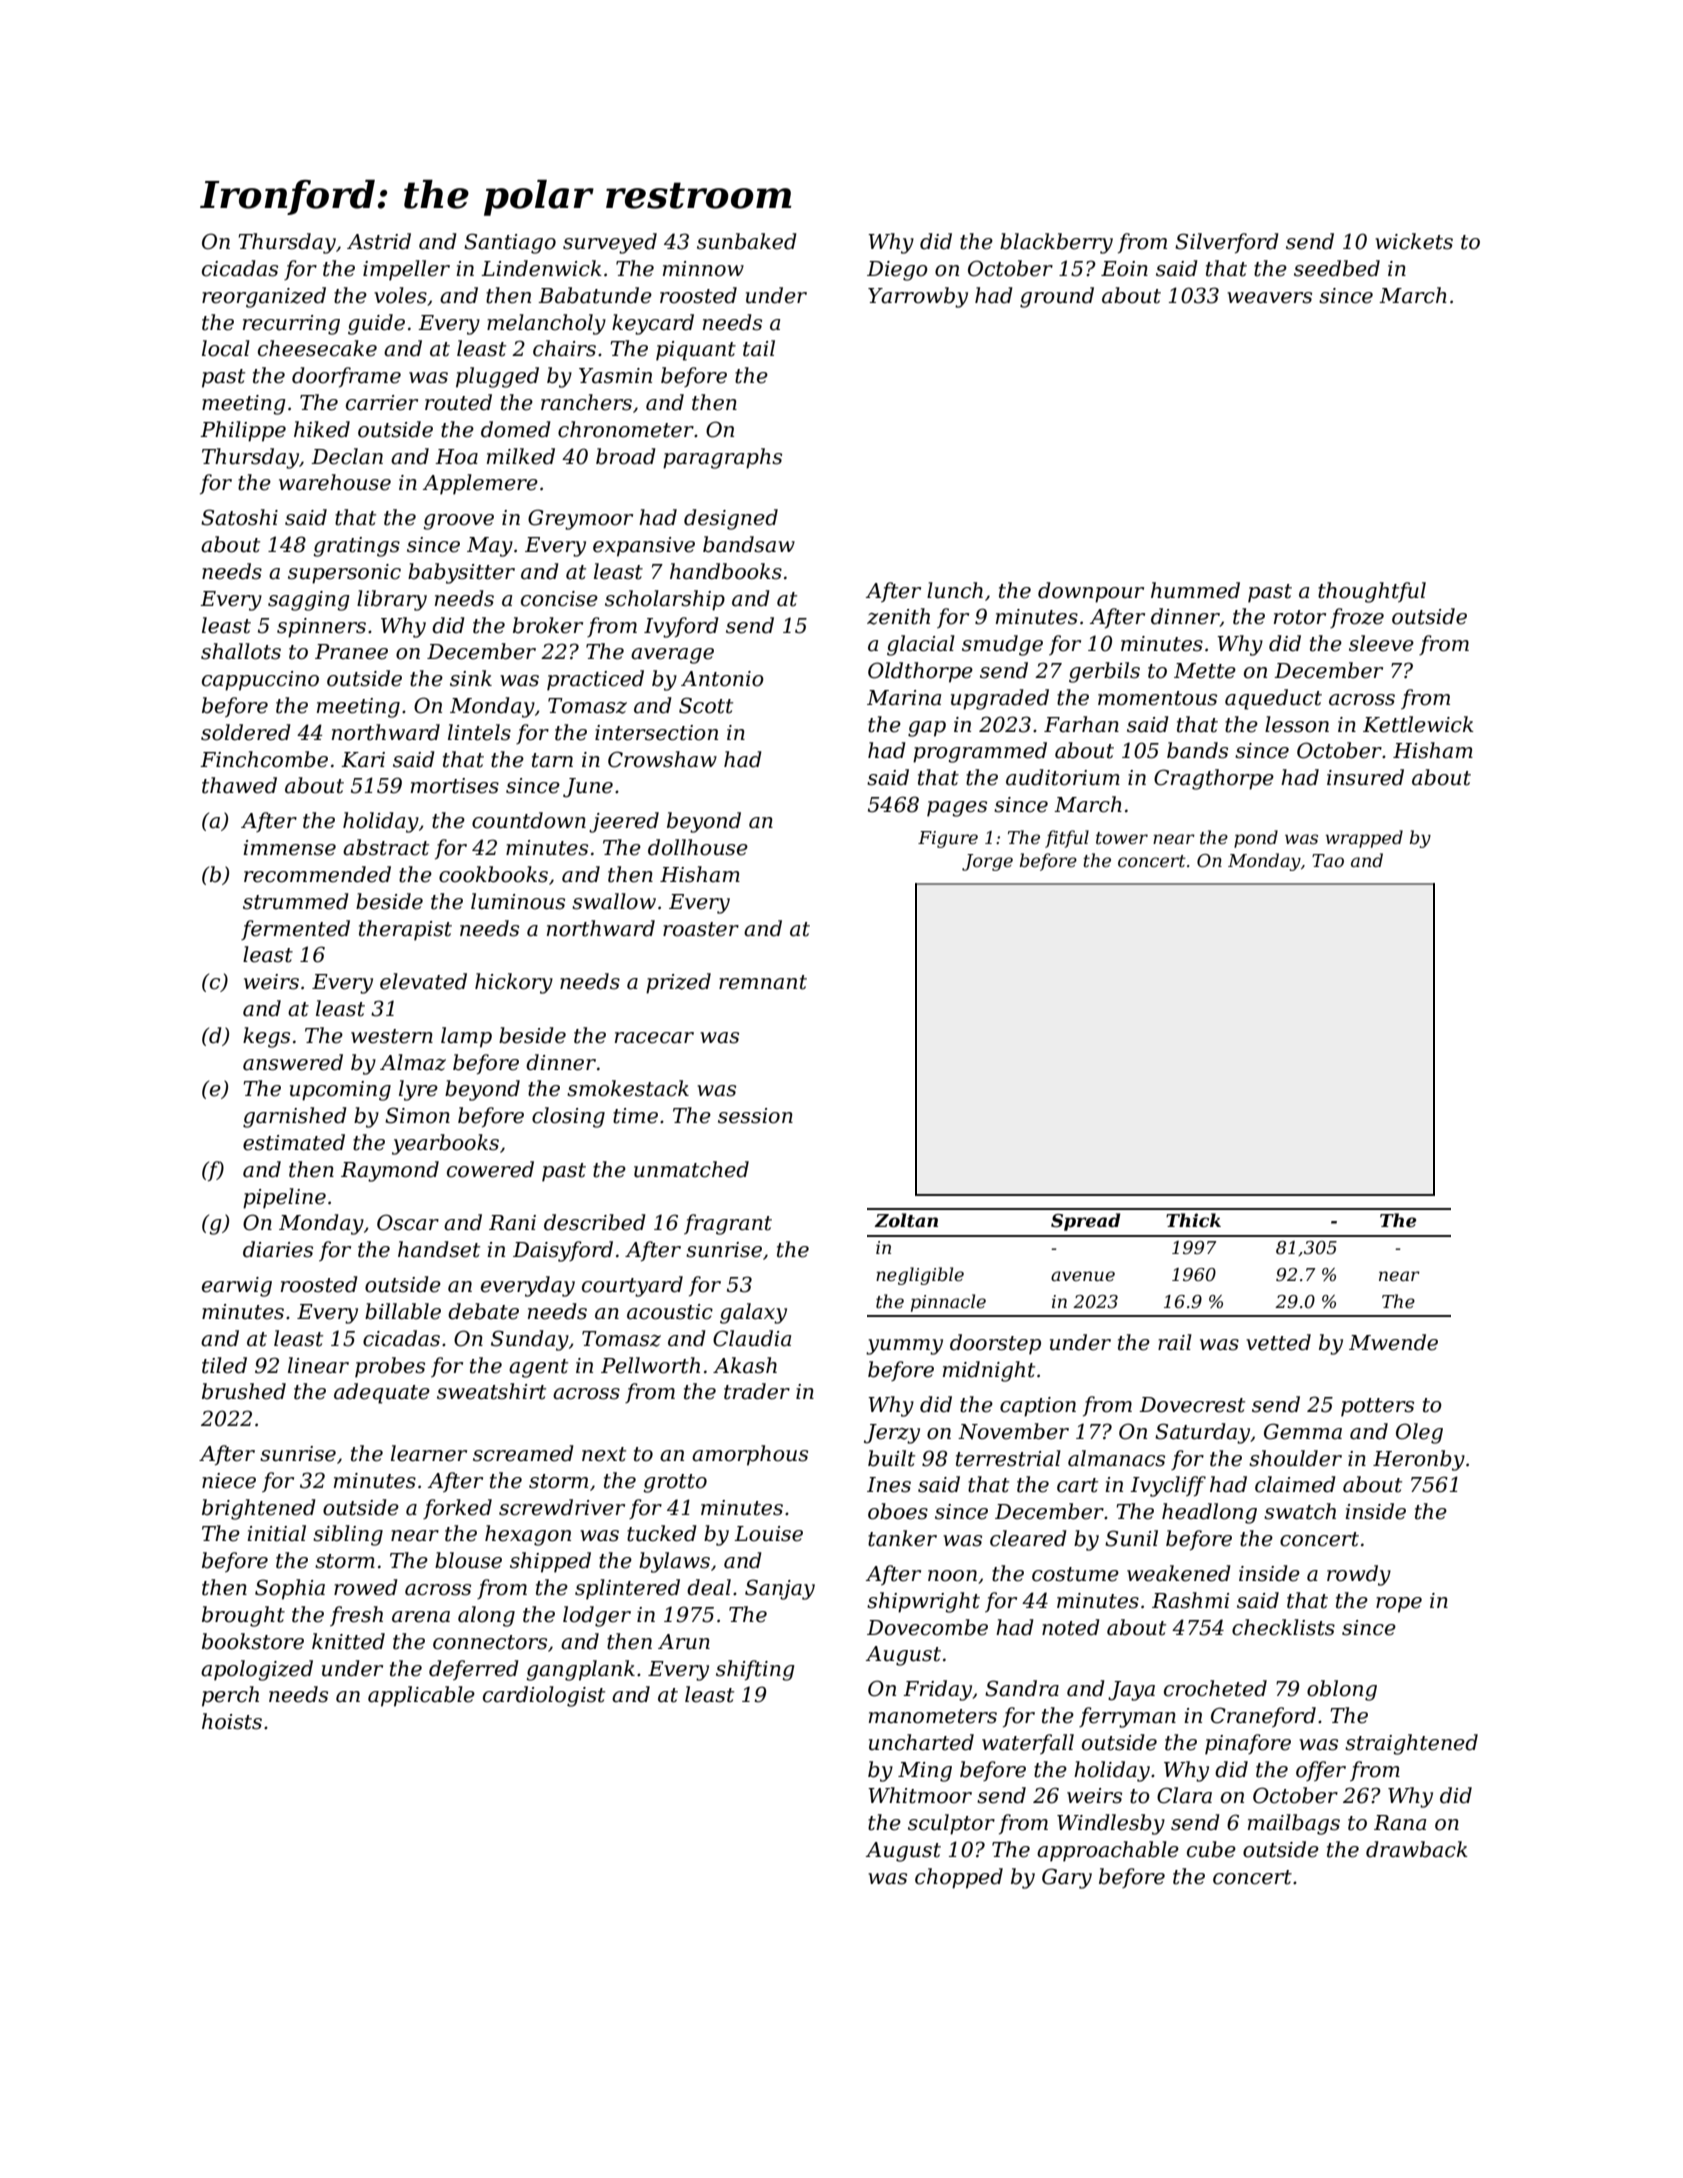 This document has height=2178, width=1683. Describe the element at coordinates (653, 324) in the document. I see `keycard` at that location.
